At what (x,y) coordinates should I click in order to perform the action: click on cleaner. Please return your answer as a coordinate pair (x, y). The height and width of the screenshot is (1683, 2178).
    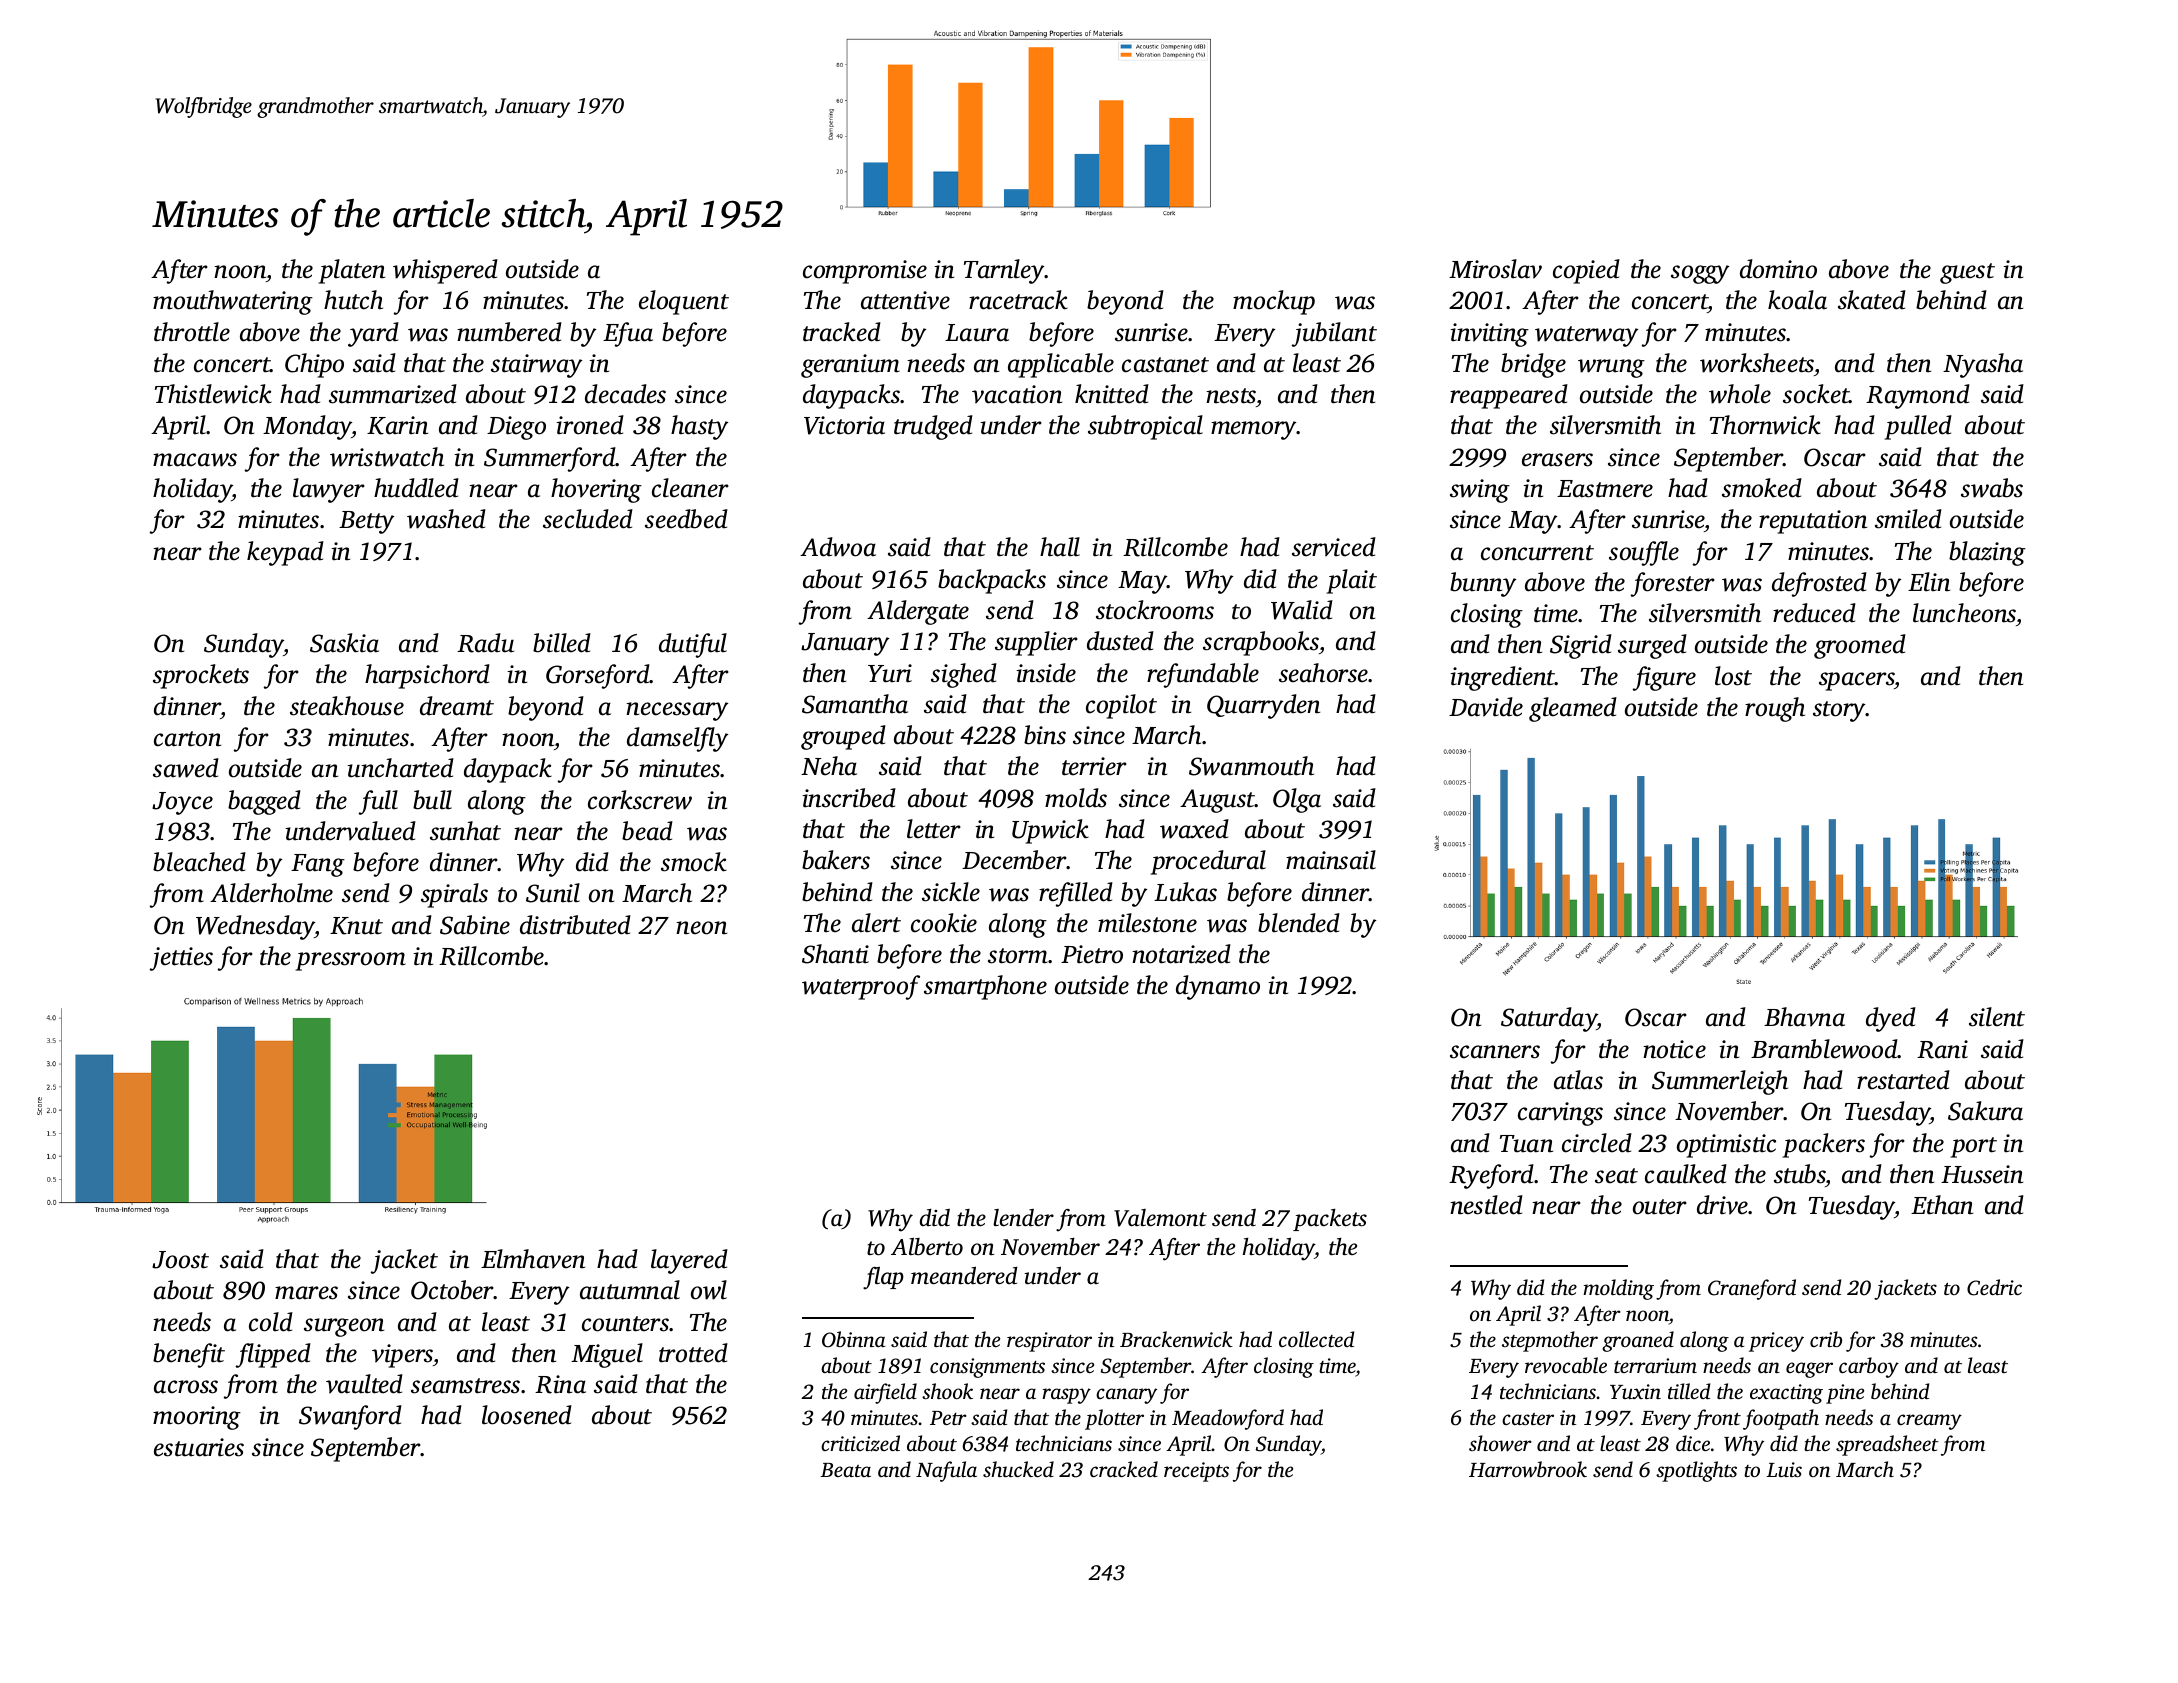
    Looking at the image, I should click on (690, 488).
